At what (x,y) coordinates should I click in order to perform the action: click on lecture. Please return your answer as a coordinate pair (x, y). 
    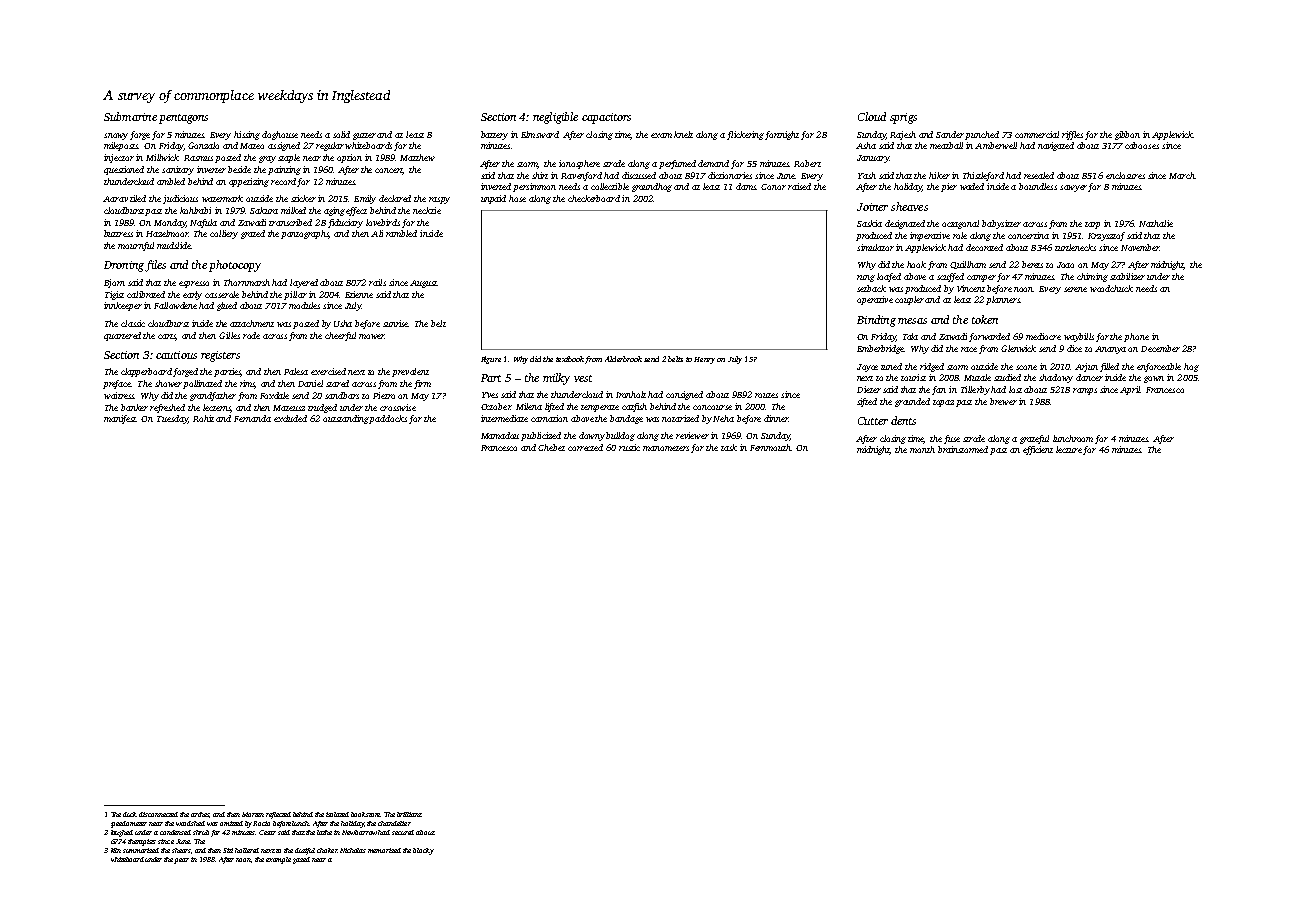
    Looking at the image, I should click on (1069, 449).
